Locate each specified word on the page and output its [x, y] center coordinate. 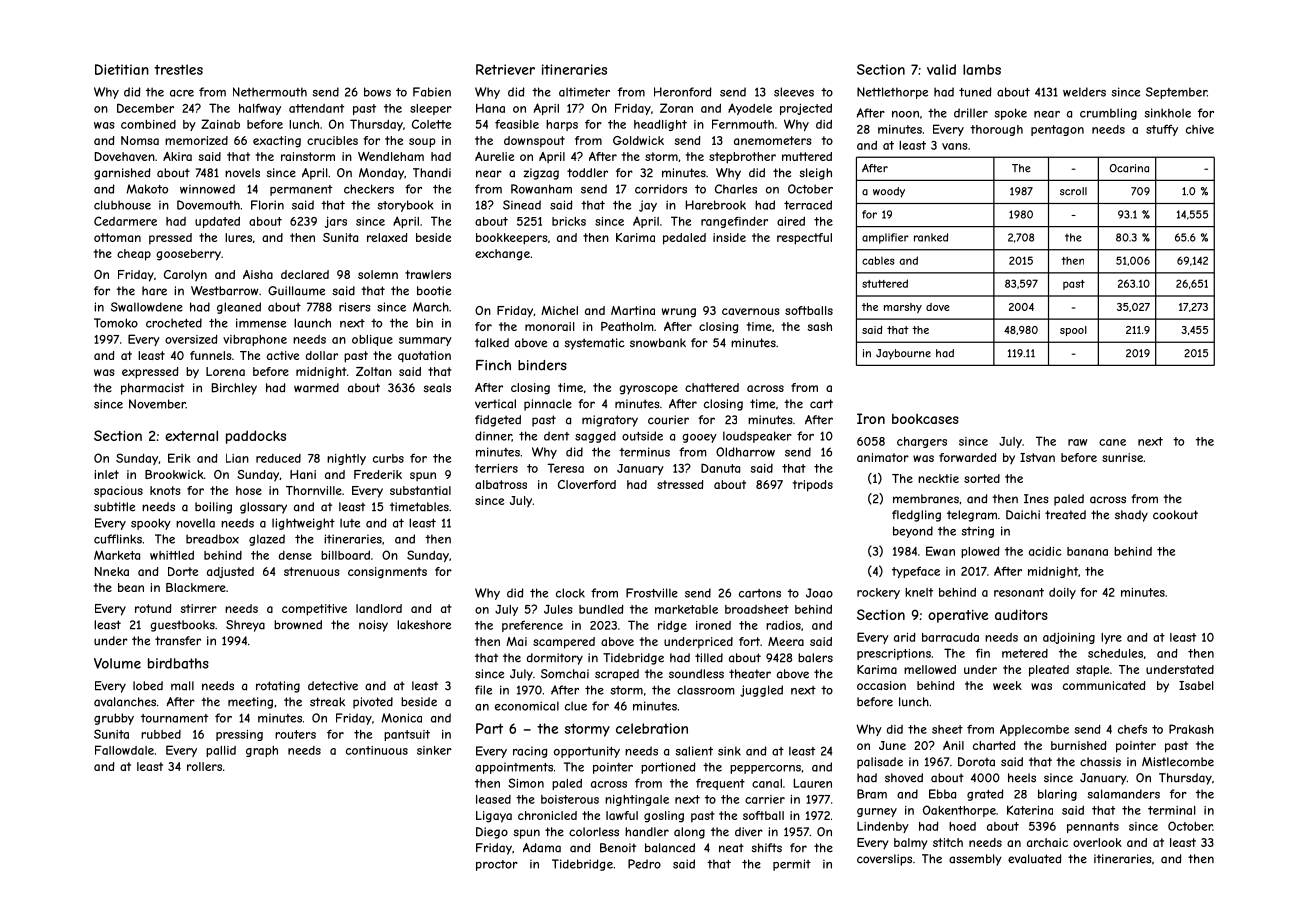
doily [1062, 593]
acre [182, 93]
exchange [502, 255]
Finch [493, 365]
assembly [975, 860]
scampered [564, 643]
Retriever [505, 69]
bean [131, 587]
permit [792, 865]
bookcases [925, 419]
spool [1073, 331]
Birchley [234, 389]
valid [941, 69]
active [283, 355]
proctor [497, 865]
